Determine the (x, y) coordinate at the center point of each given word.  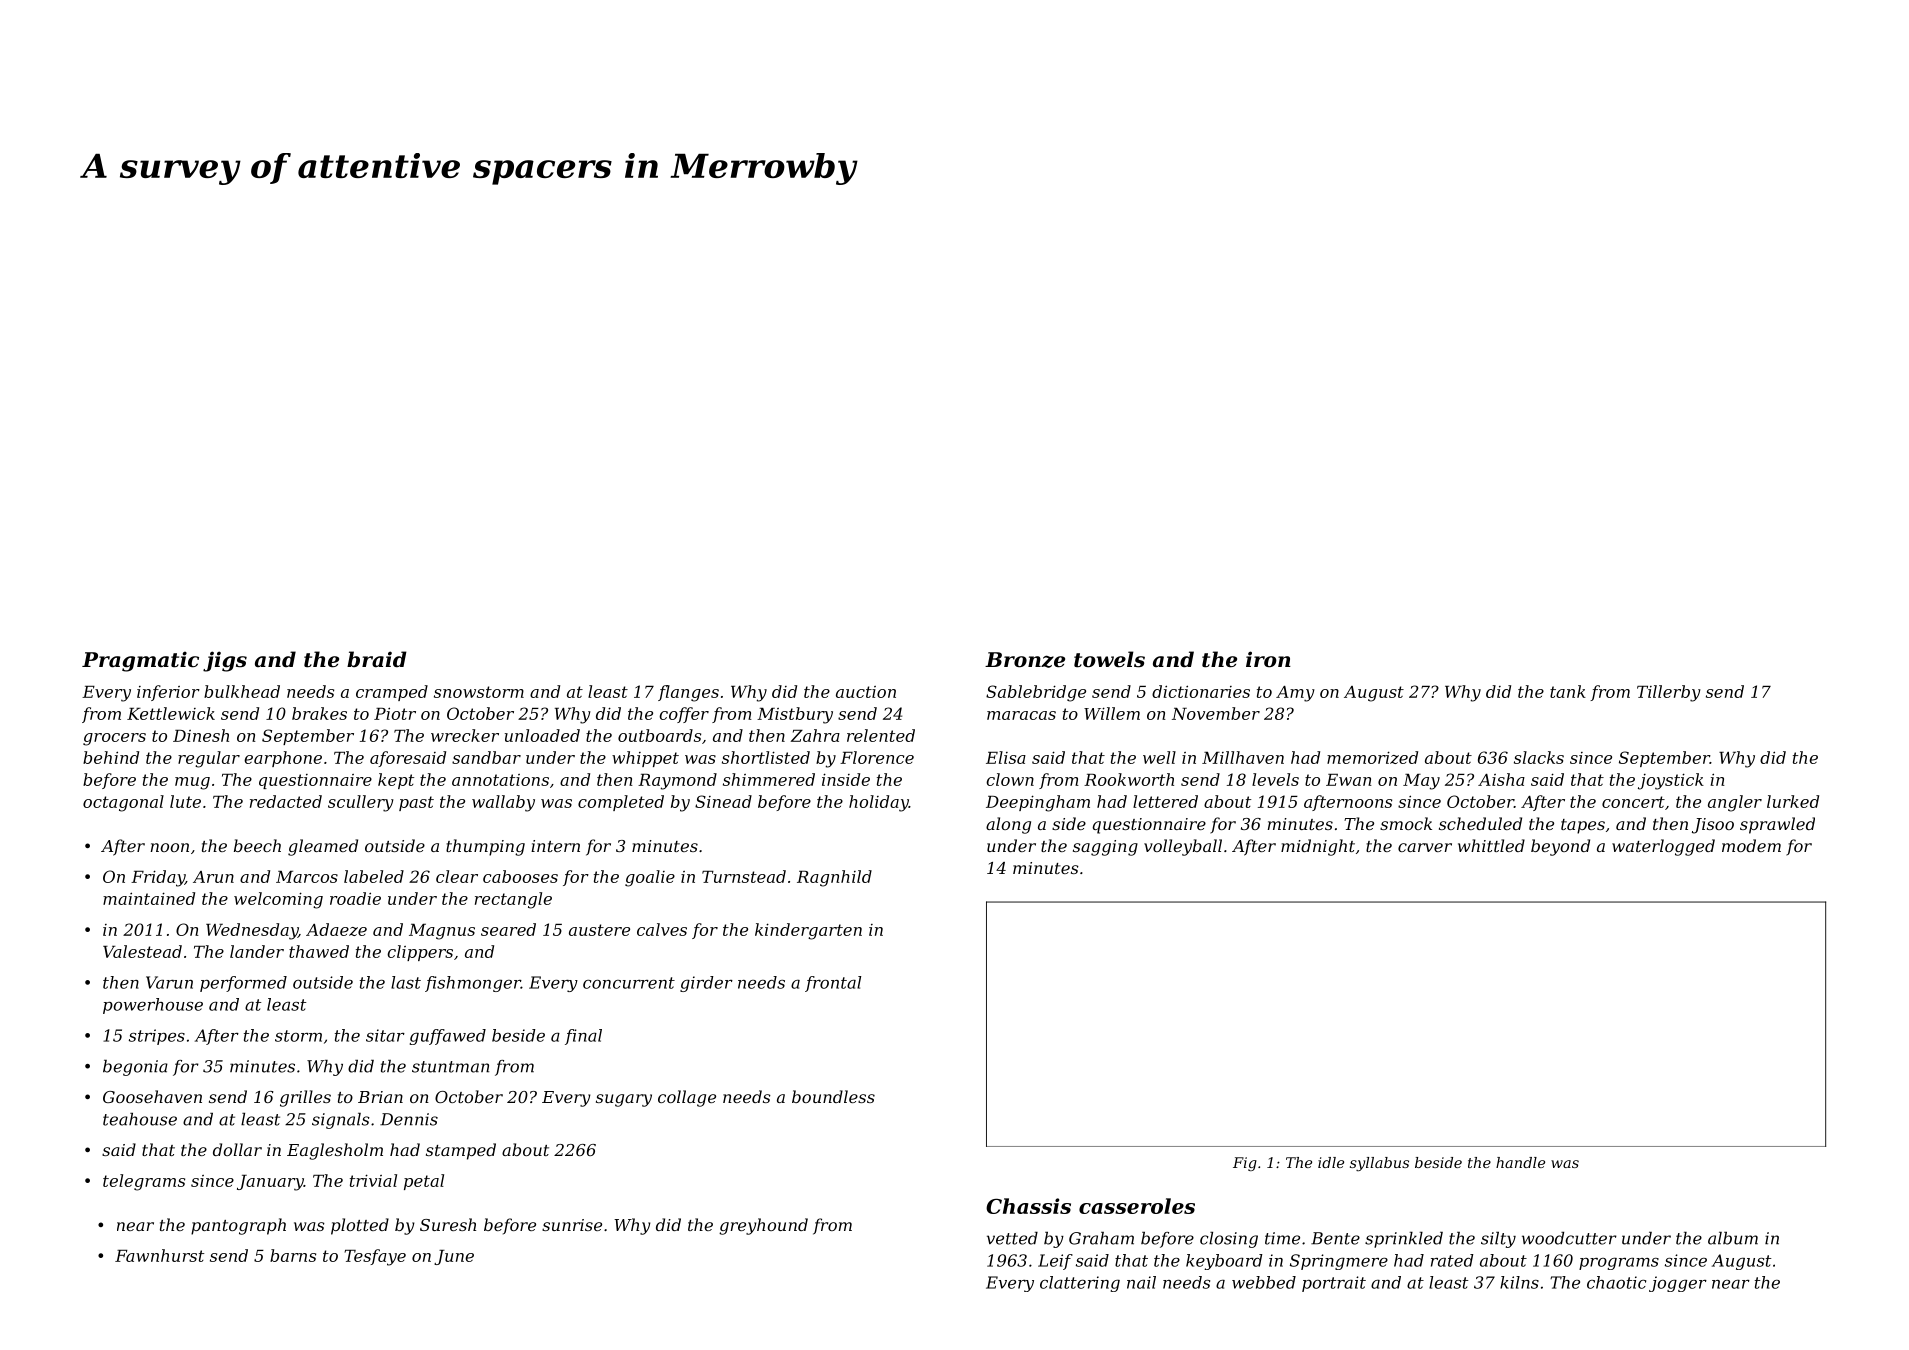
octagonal (123, 803)
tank (1568, 691)
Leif (1055, 1262)
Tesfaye (375, 1257)
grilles (305, 1098)
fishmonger (473, 984)
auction (866, 692)
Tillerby (1669, 693)
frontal (833, 984)
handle (1520, 1162)
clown (1010, 779)
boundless (833, 1096)
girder (706, 984)
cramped (392, 693)
